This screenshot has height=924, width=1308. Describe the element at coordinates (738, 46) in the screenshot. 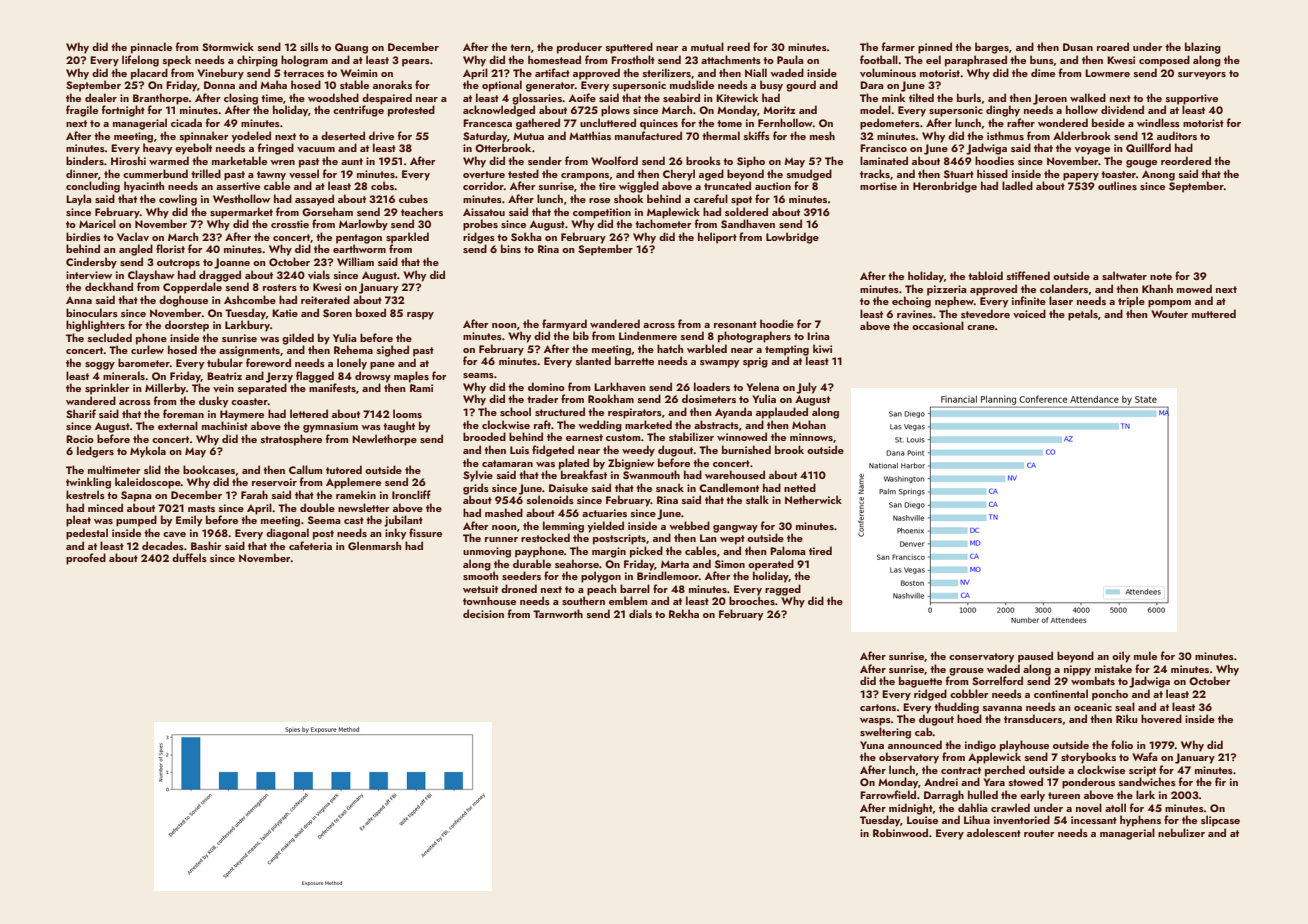

I see `reed` at that location.
